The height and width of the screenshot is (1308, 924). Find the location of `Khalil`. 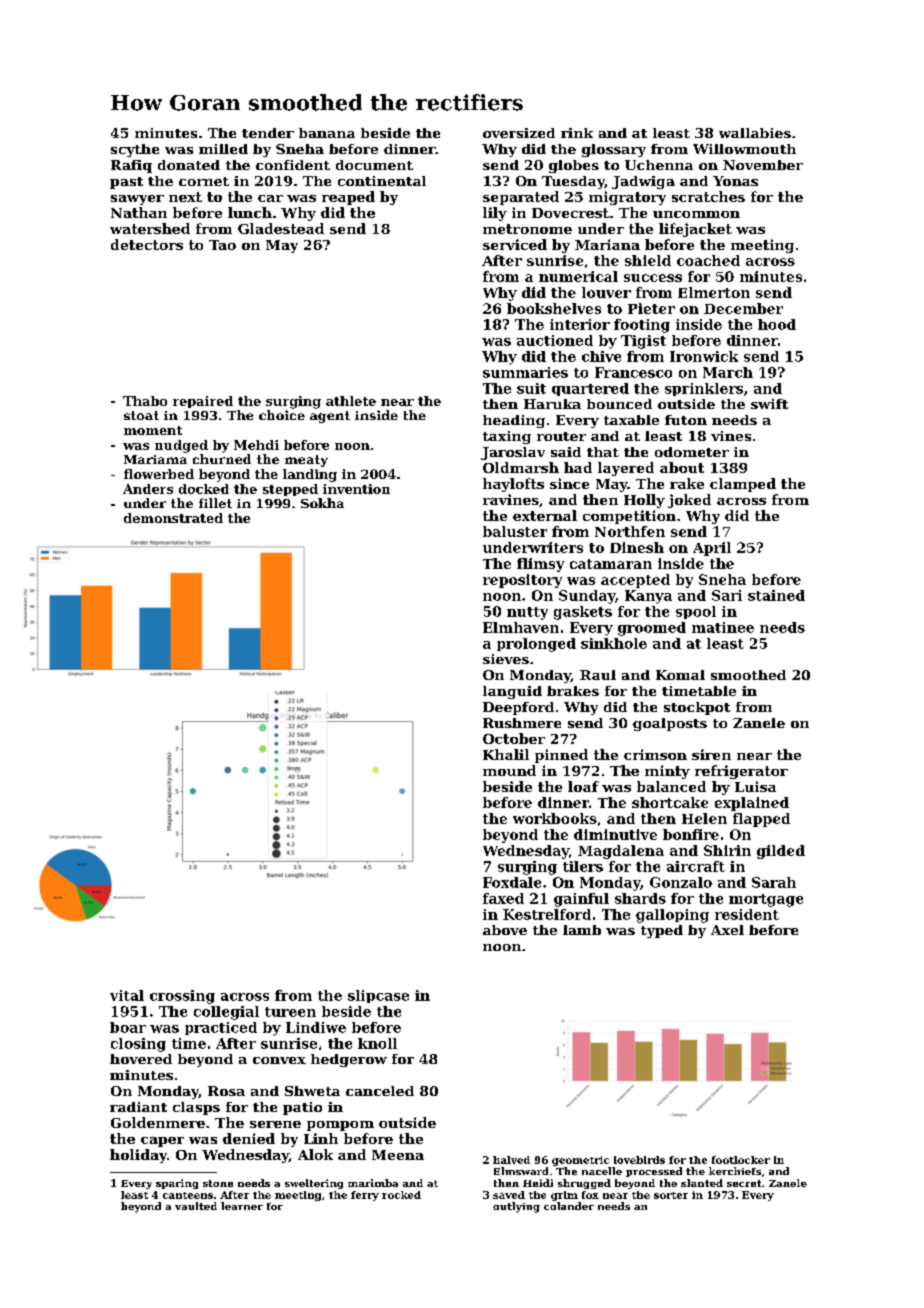

Khalil is located at coordinates (506, 754).
